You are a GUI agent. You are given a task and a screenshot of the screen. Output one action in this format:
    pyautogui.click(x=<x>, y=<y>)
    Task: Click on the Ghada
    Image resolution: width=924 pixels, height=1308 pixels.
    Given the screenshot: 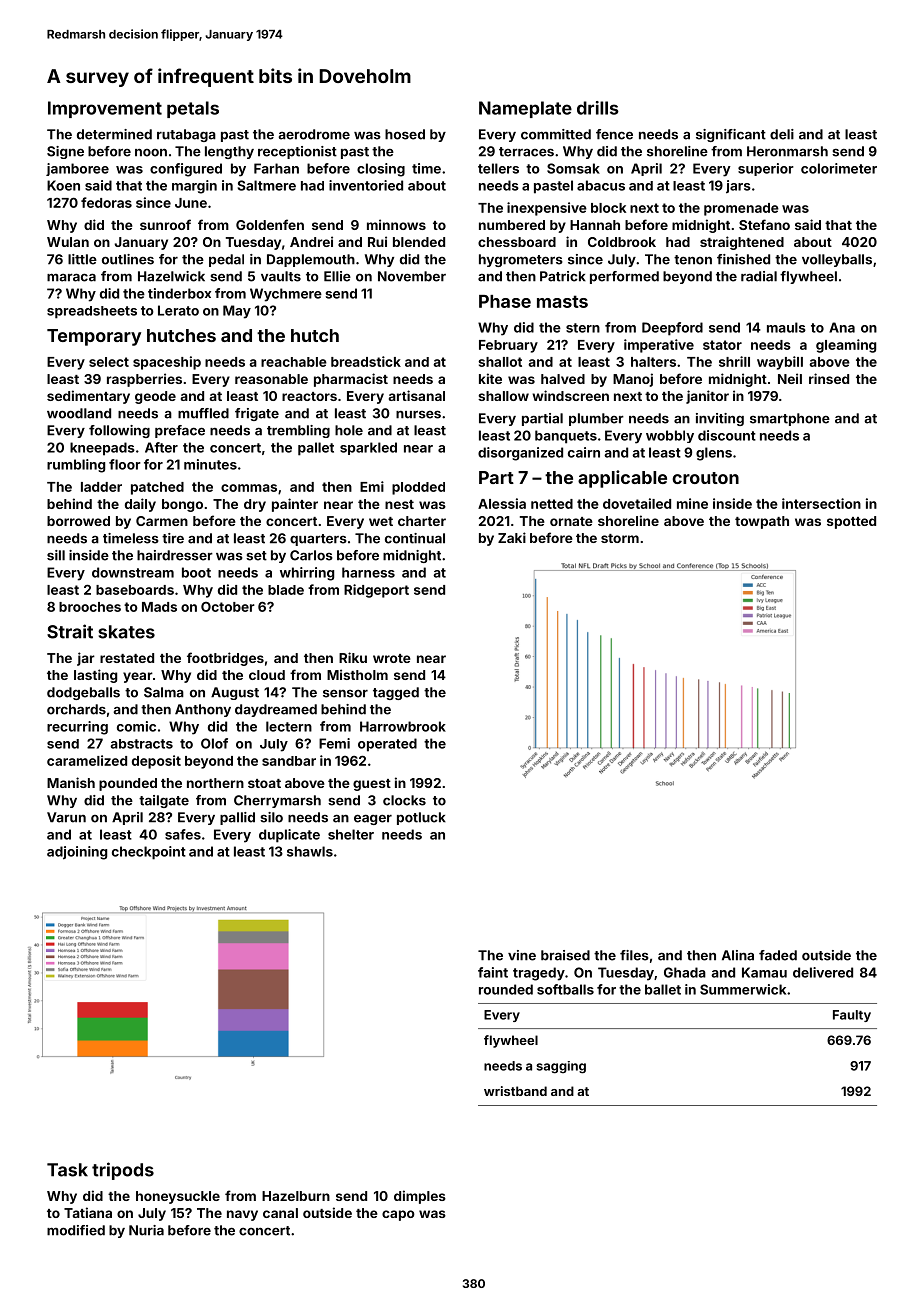 What is the action you would take?
    pyautogui.click(x=685, y=972)
